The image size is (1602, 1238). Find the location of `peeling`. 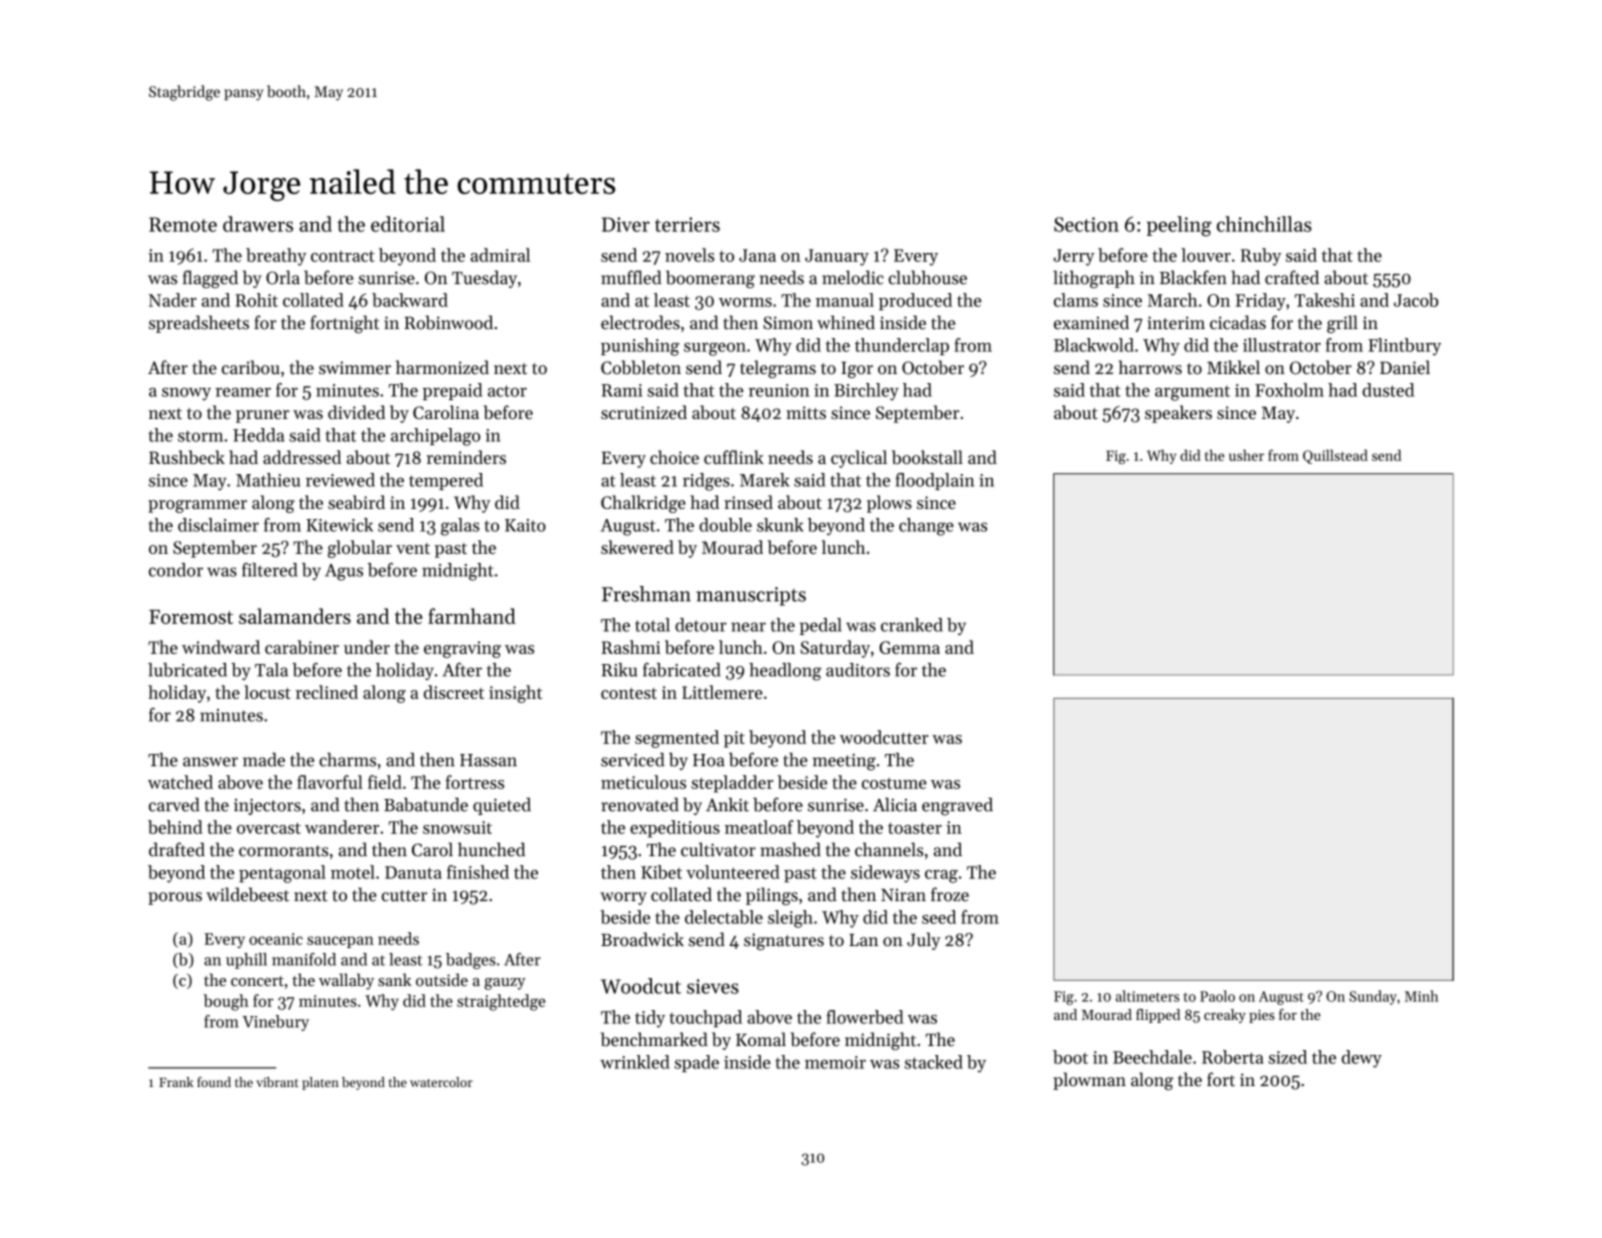

peeling is located at coordinates (1179, 226).
